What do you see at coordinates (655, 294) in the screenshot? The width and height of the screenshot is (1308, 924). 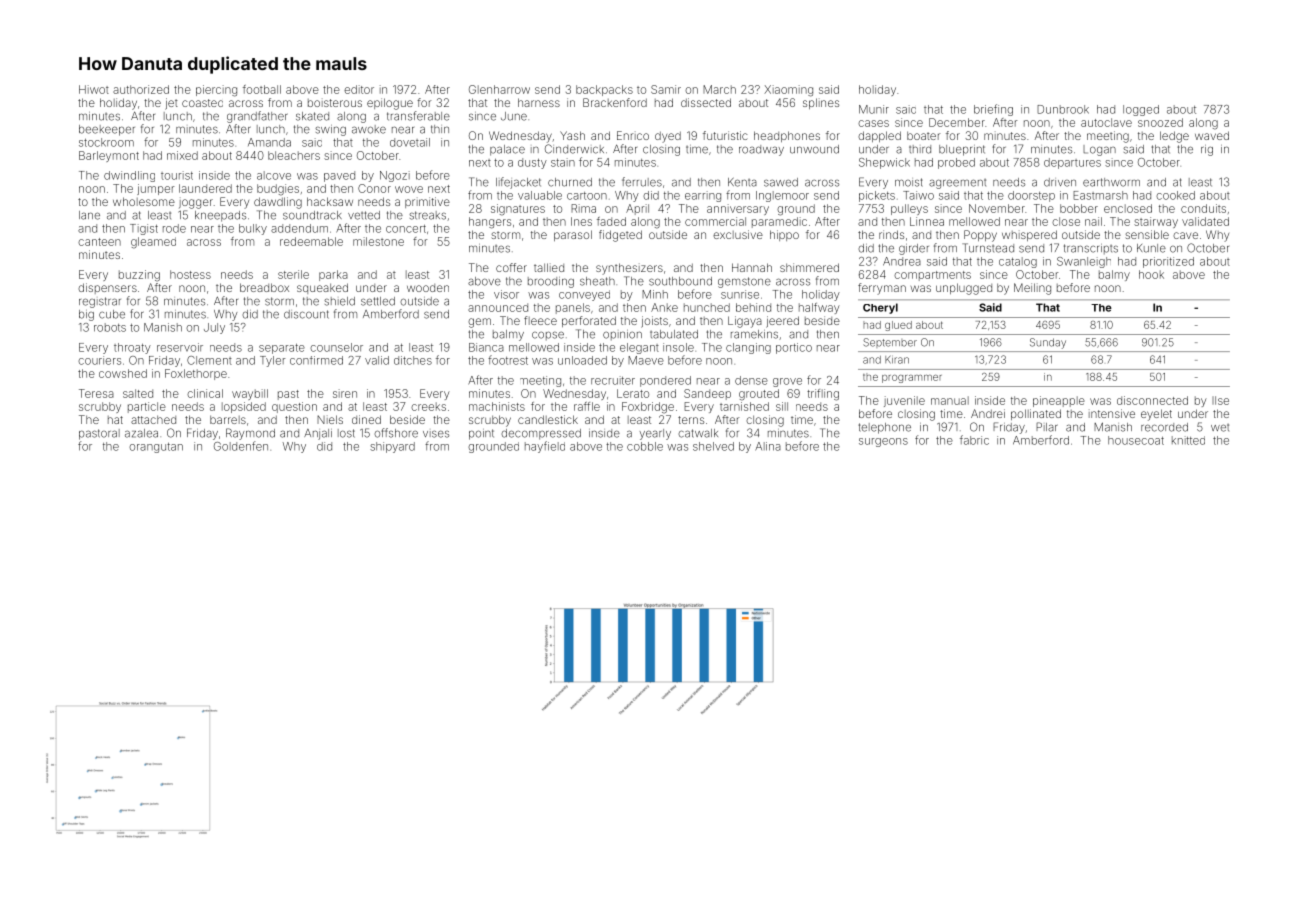 I see `Minh` at bounding box center [655, 294].
